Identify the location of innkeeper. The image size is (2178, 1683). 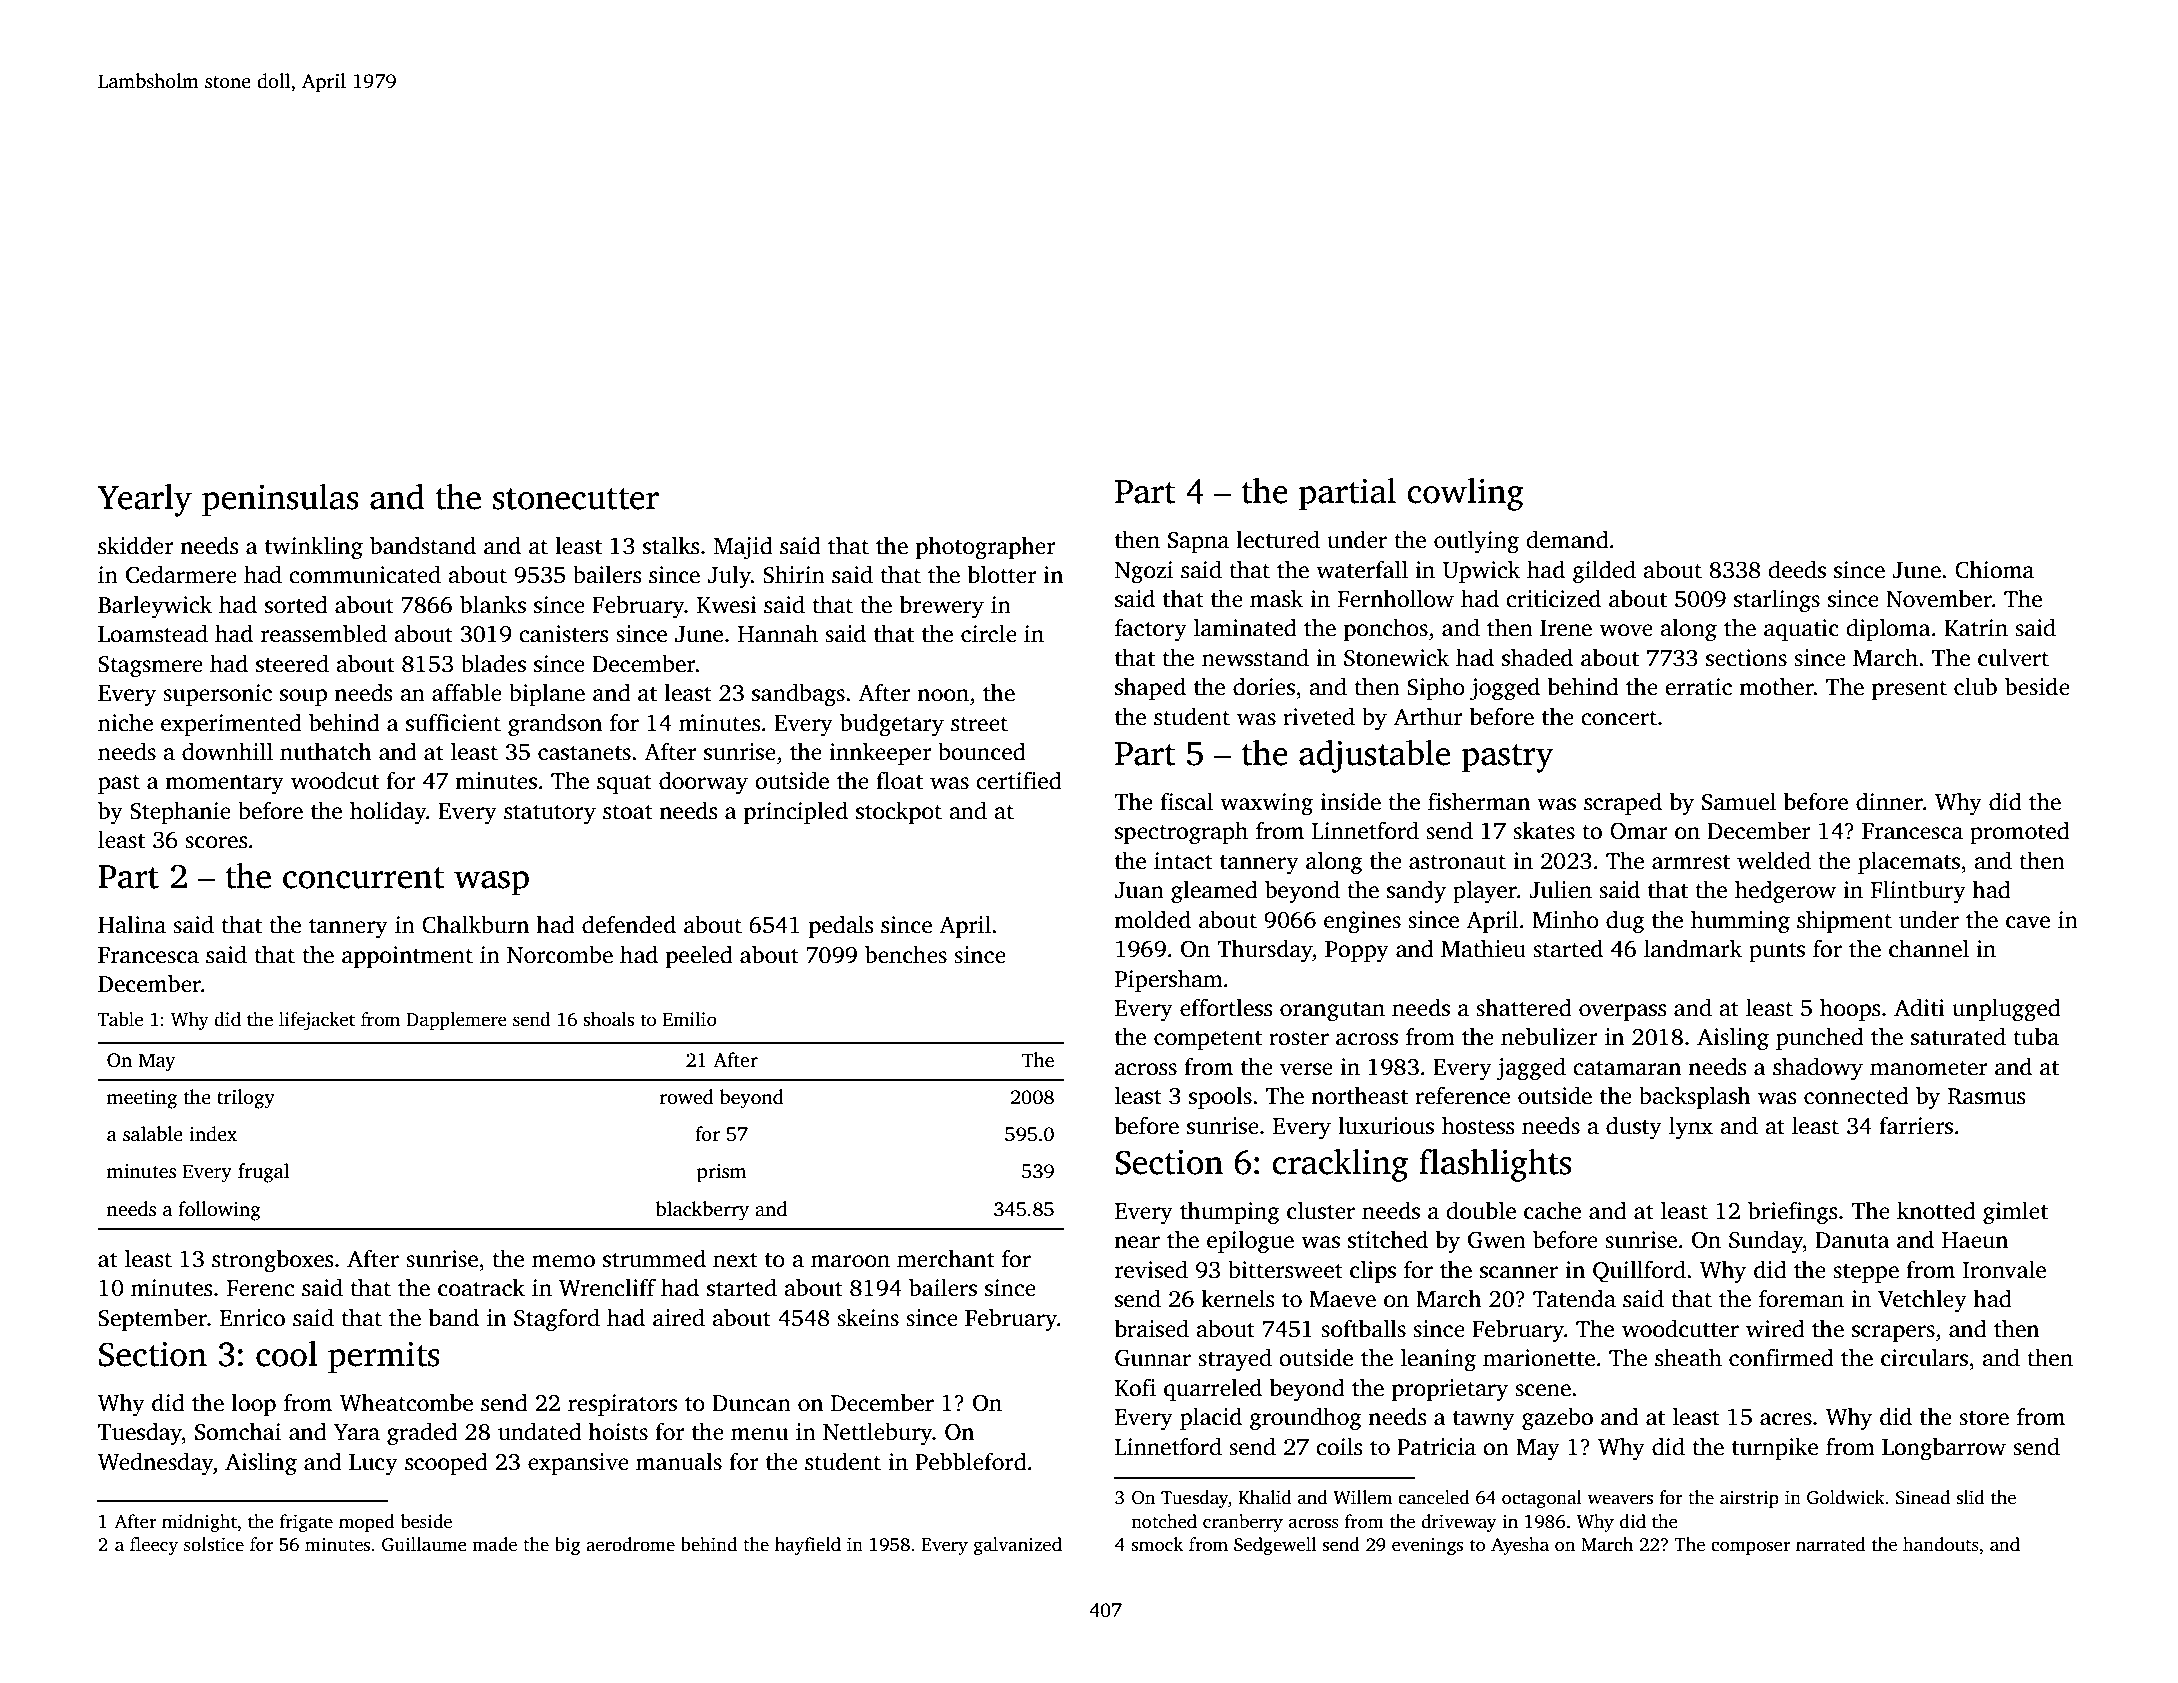
(880, 753).
